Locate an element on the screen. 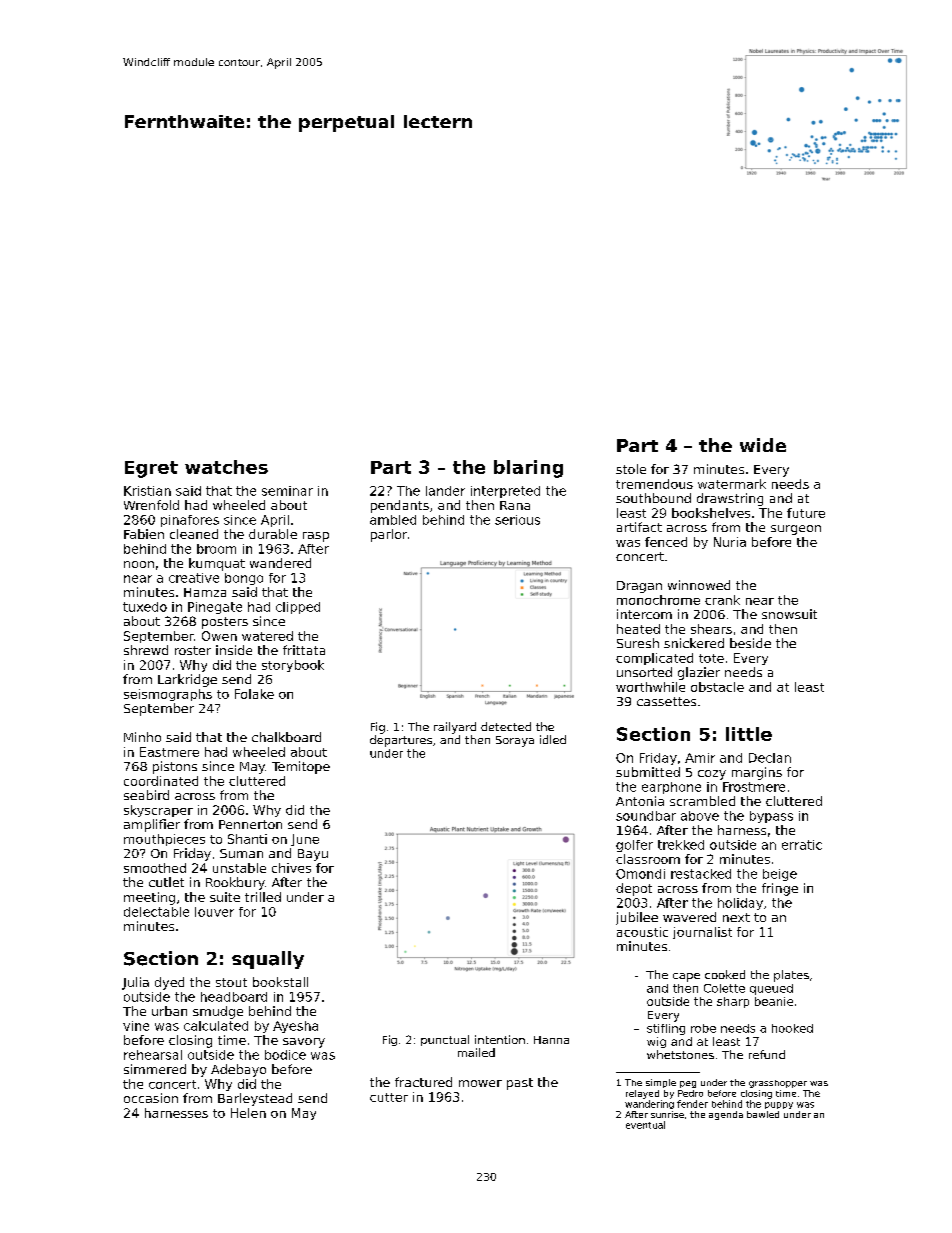 Image resolution: width=952 pixels, height=1233 pixels. stifling is located at coordinates (666, 1029).
